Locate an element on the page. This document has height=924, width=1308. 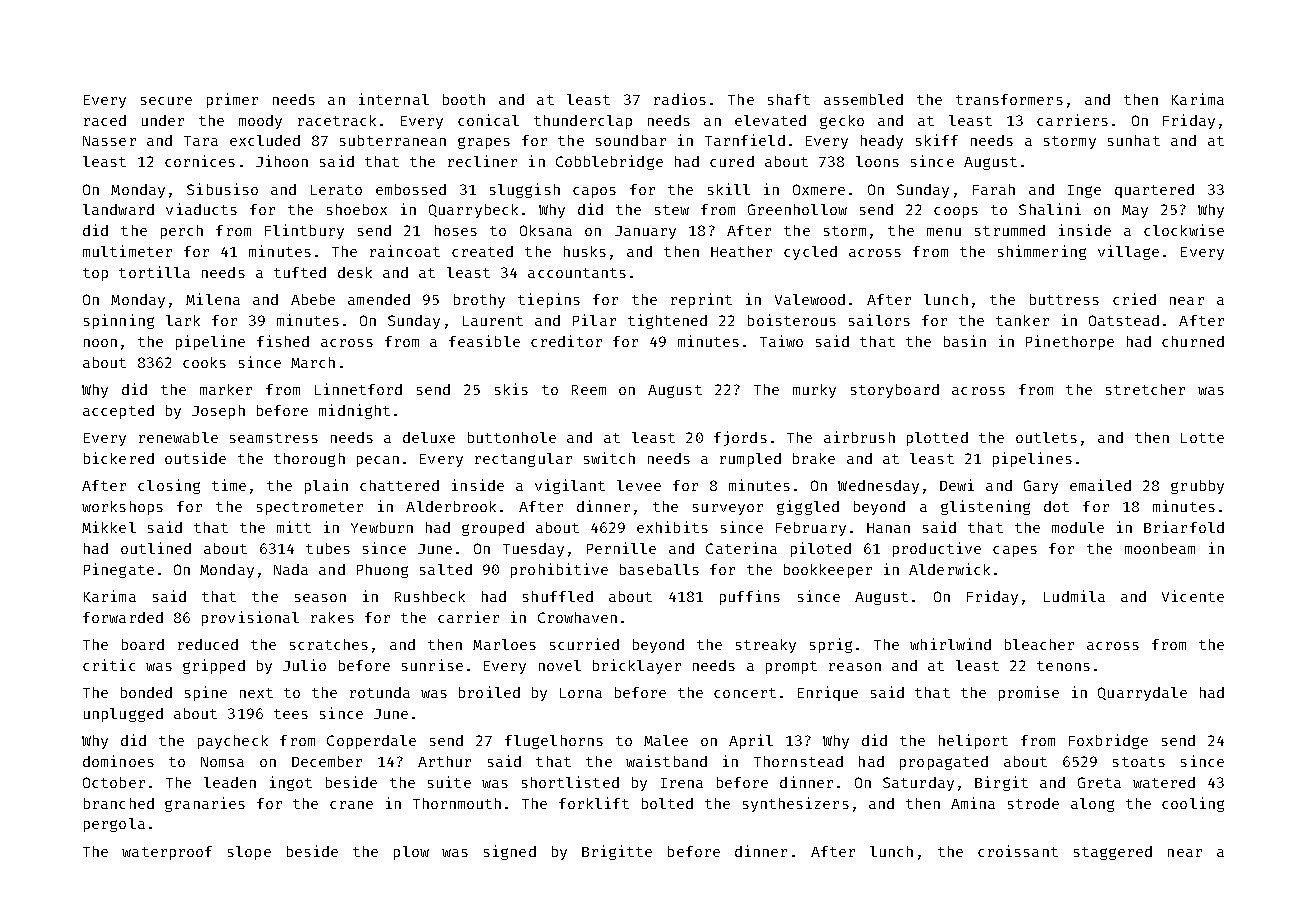
reduced is located at coordinates (208, 644).
